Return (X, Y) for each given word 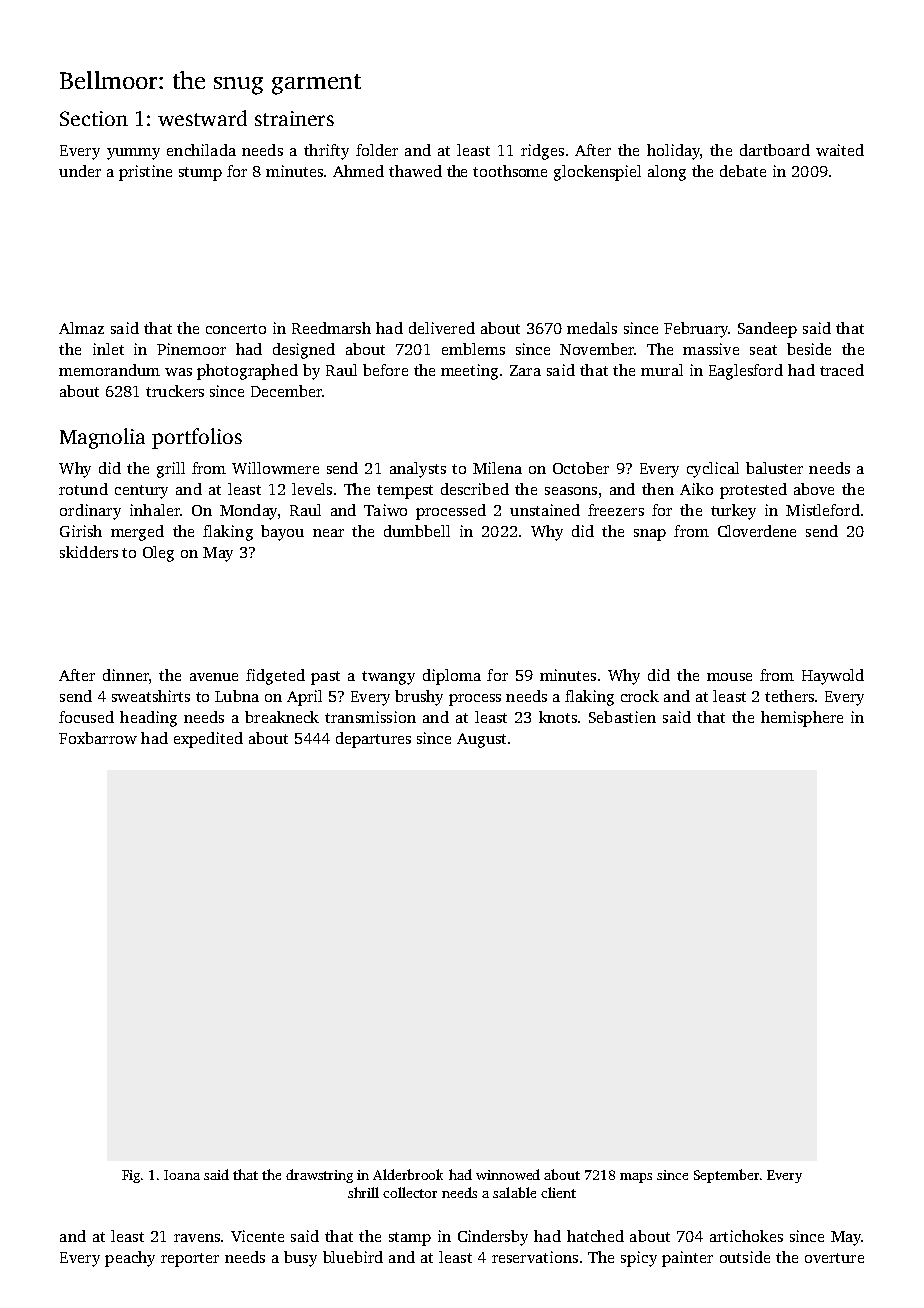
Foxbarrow (98, 738)
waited (840, 150)
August (481, 740)
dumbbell (417, 531)
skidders (89, 552)
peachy (130, 1259)
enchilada (201, 150)
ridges (542, 152)
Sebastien (622, 717)
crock (640, 696)
